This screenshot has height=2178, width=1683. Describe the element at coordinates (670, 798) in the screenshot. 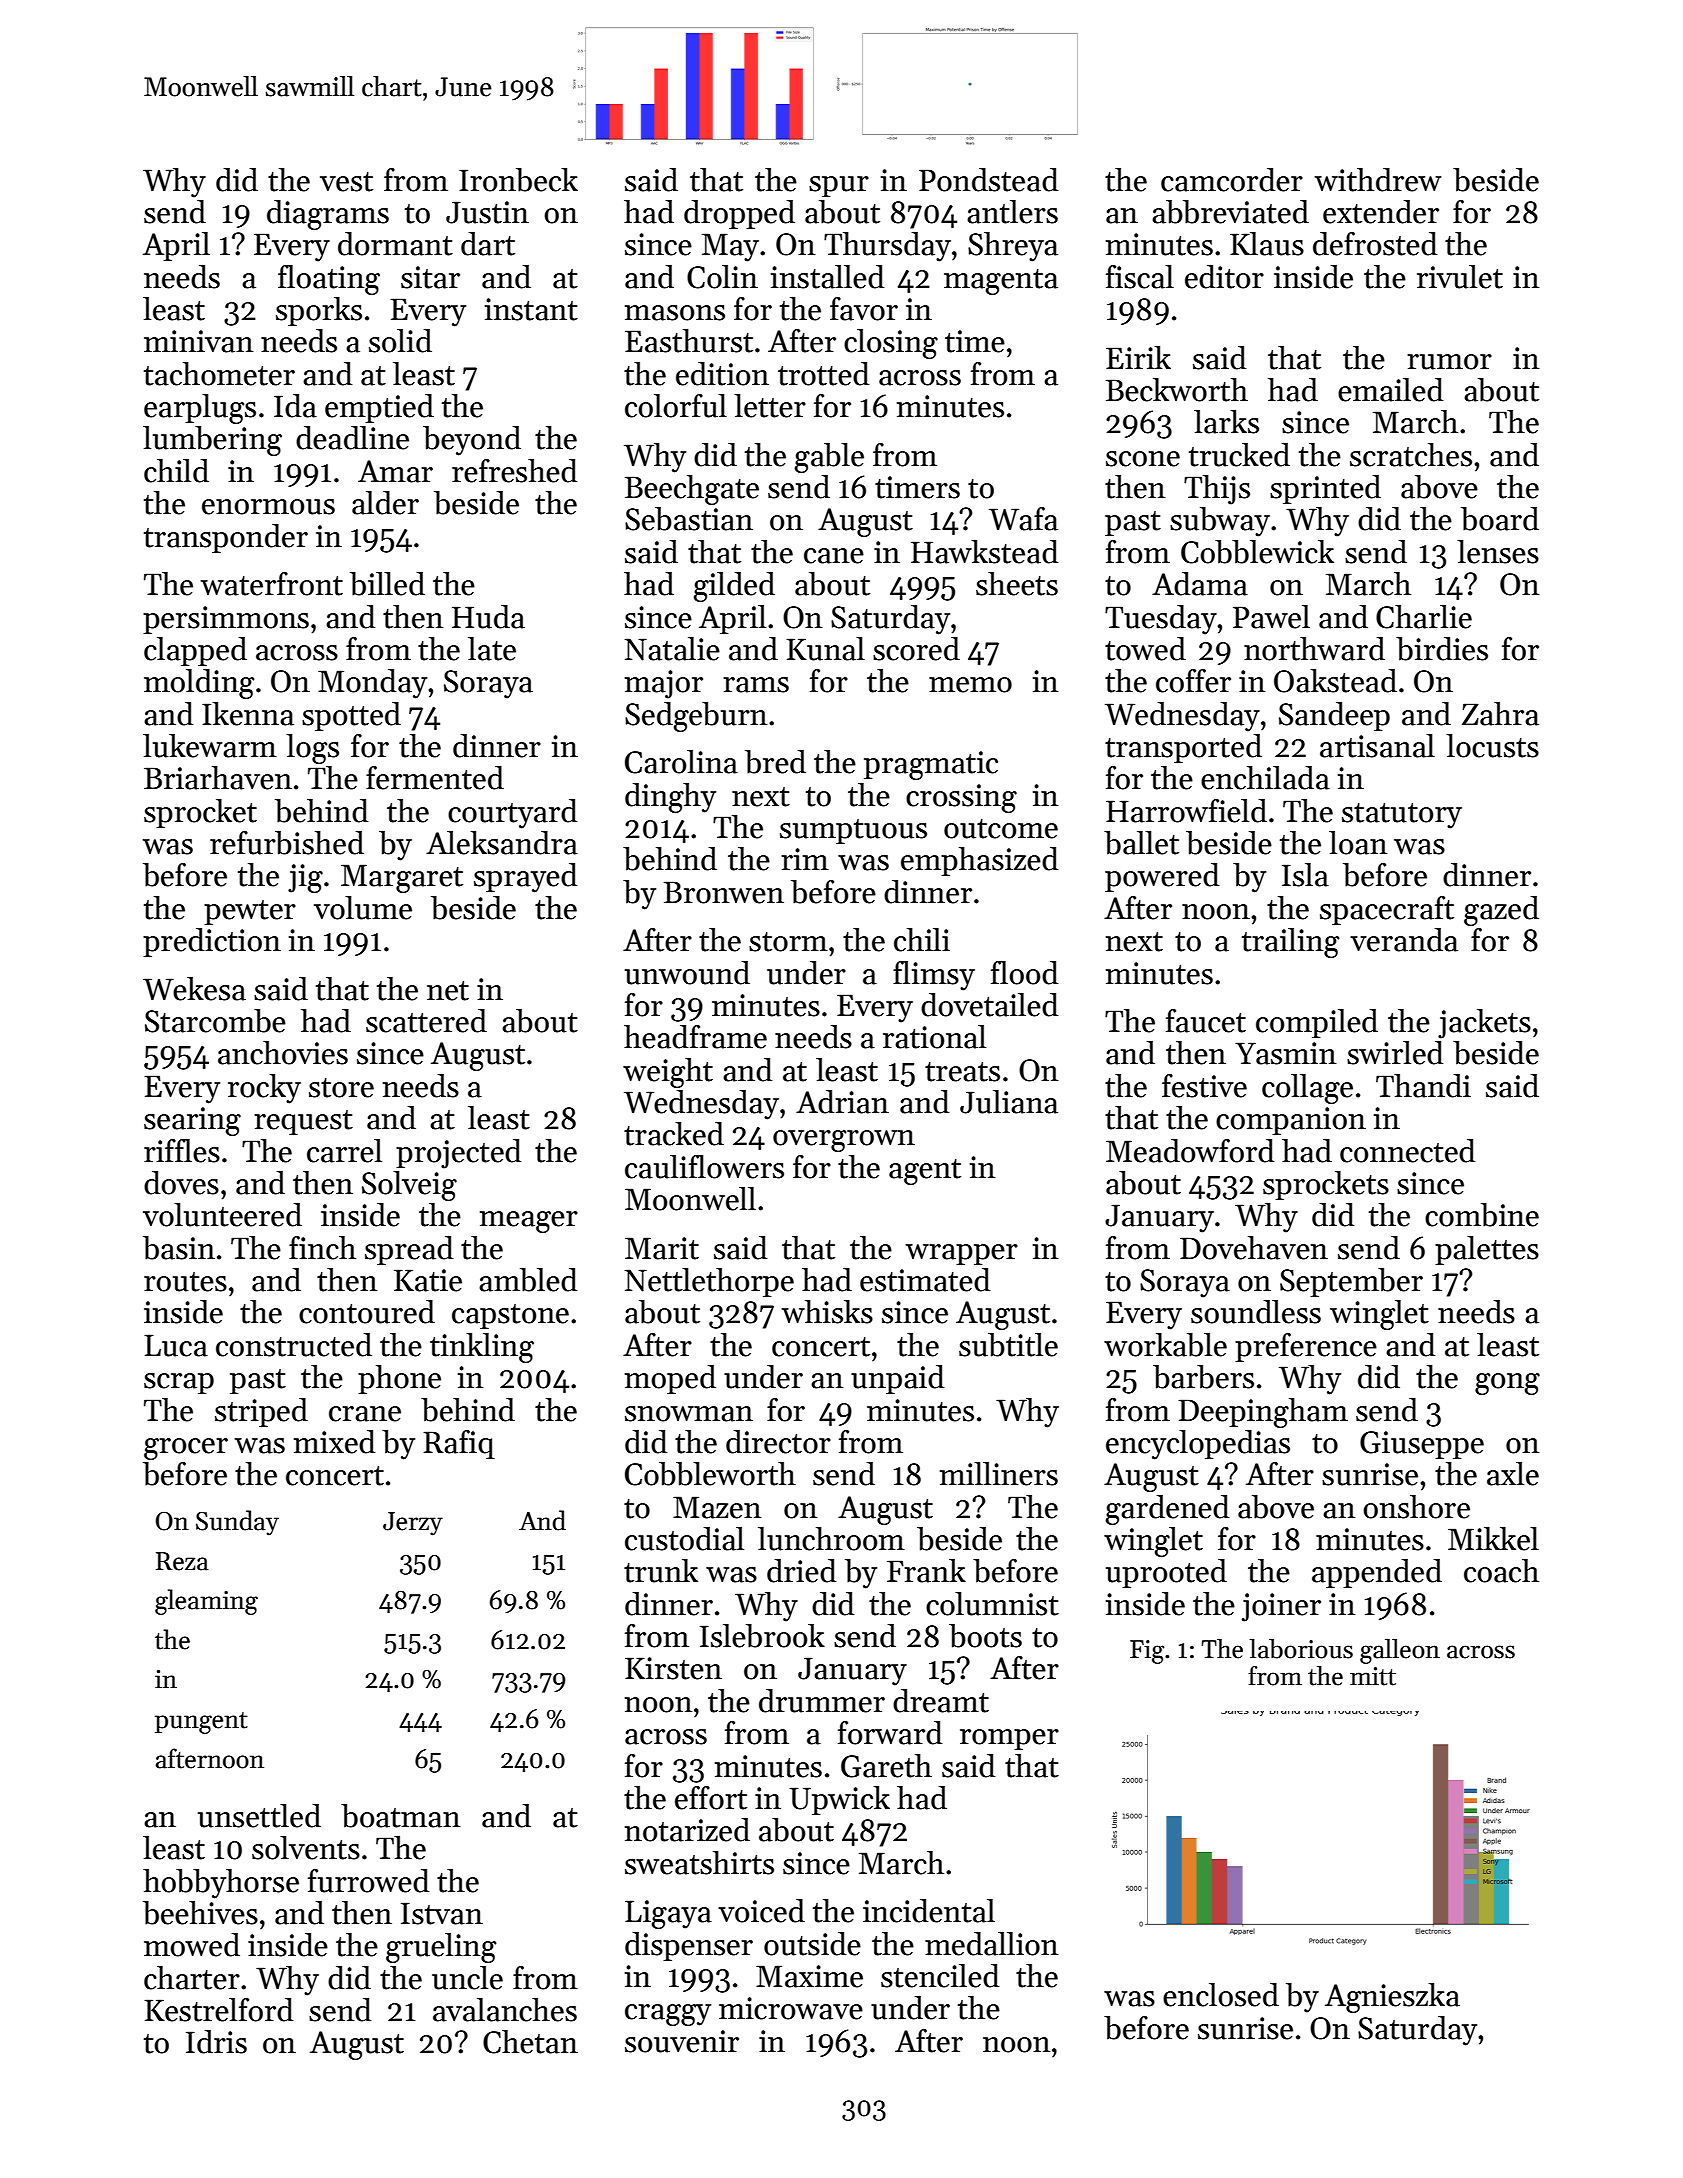

I see `dinghy` at that location.
